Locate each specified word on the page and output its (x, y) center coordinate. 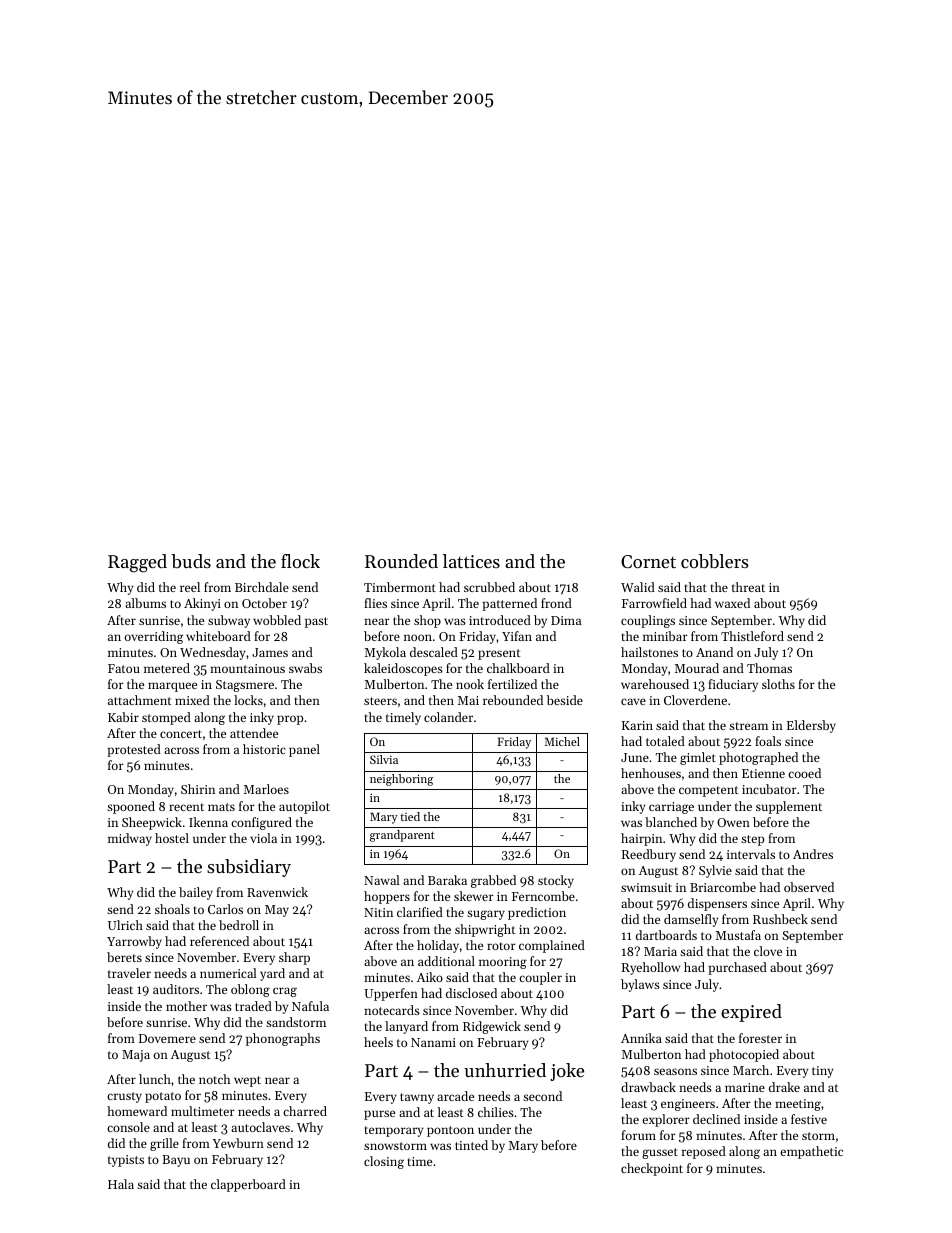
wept (247, 1081)
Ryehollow (651, 968)
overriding (154, 637)
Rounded (401, 561)
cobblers (715, 561)
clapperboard (248, 1185)
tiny (822, 1072)
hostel (172, 838)
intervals (751, 854)
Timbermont (400, 587)
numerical (228, 973)
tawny (417, 1098)
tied (410, 816)
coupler (540, 978)
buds (191, 561)
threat (748, 587)
